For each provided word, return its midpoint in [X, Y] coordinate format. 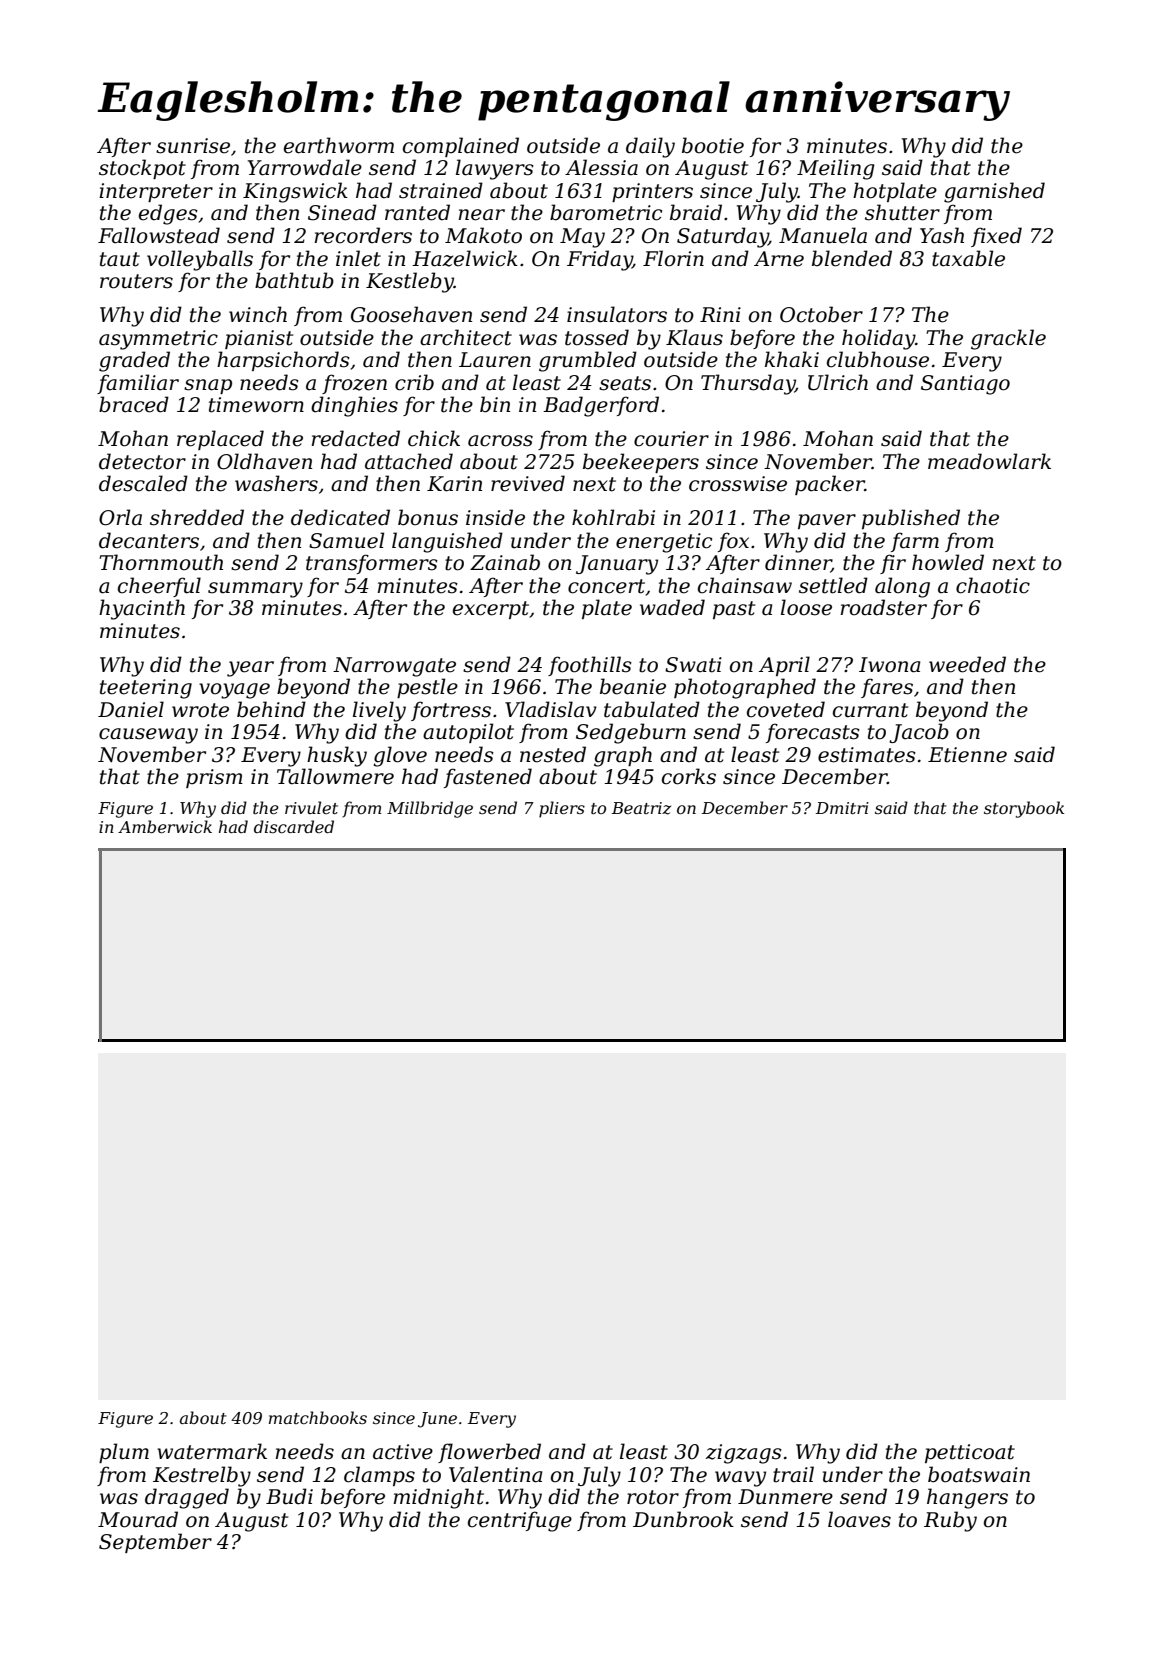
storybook [1024, 809]
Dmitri [842, 808]
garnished [994, 192]
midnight [439, 1498]
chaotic [993, 585]
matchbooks [318, 1417]
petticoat [970, 1453]
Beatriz [641, 808]
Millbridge [430, 809]
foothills [590, 666]
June [437, 1420]
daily [650, 147]
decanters [149, 540]
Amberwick [165, 826]
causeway [148, 736]
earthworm [339, 145]
